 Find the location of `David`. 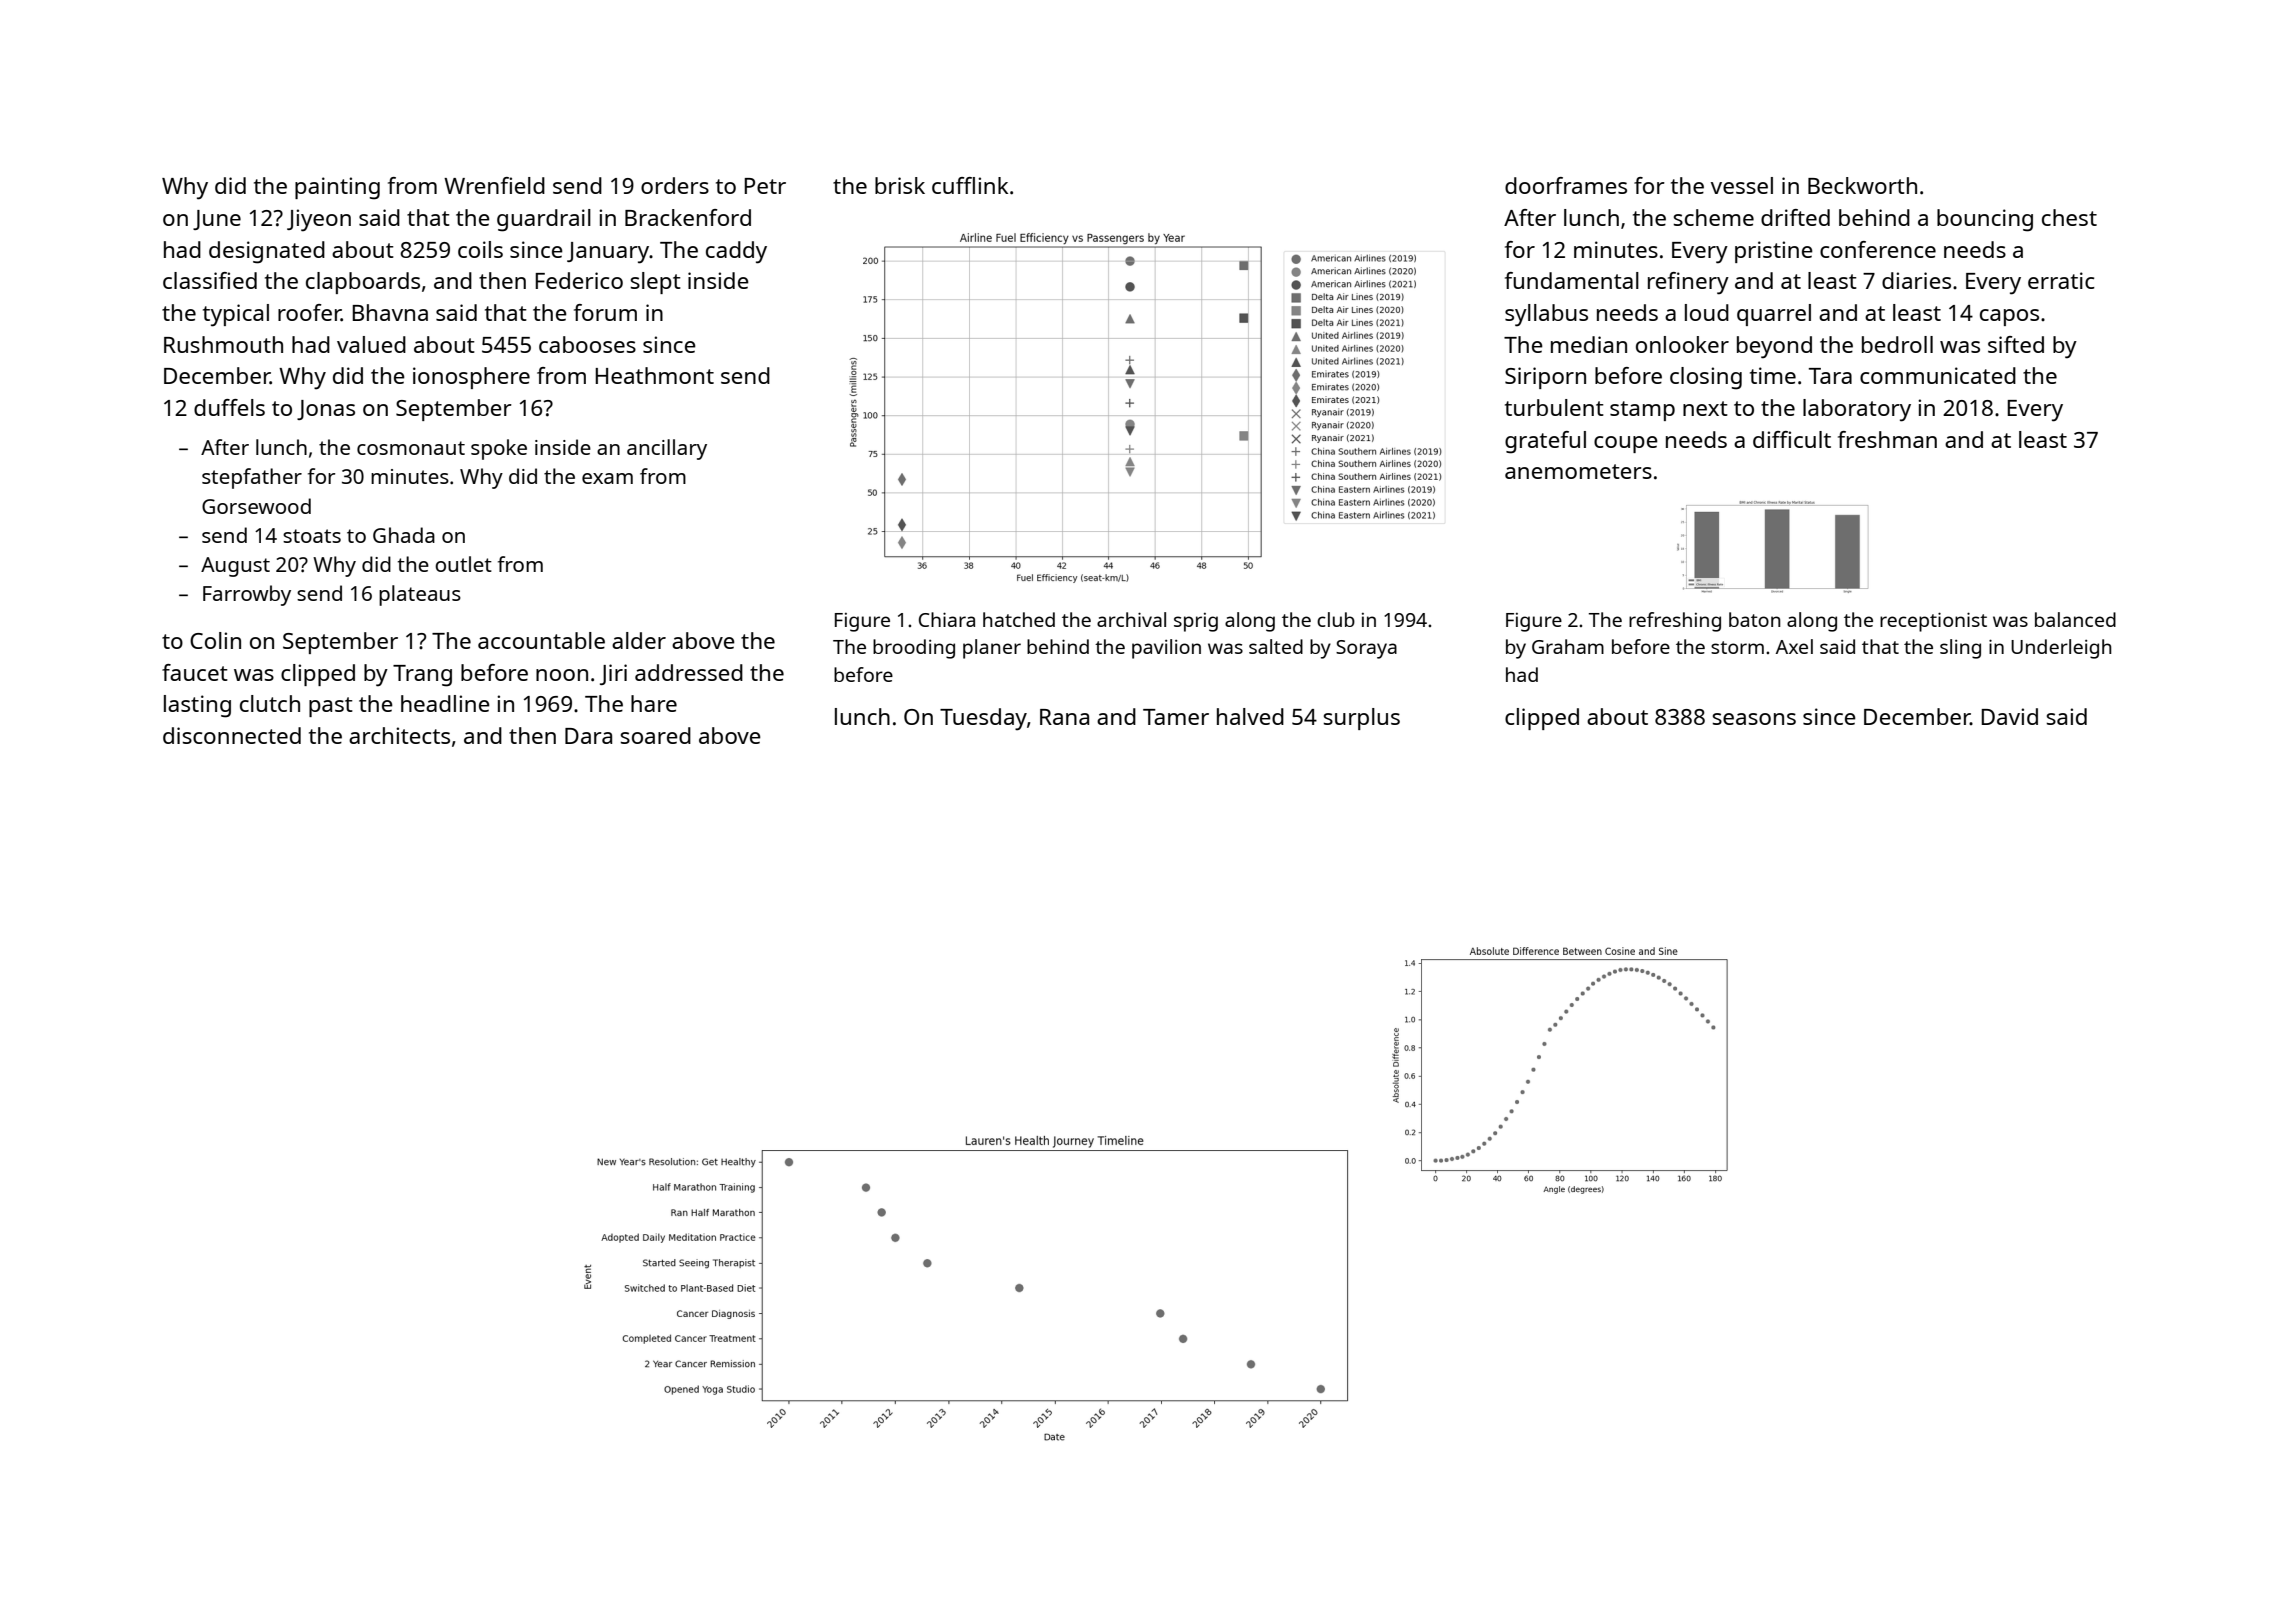

David is located at coordinates (2009, 716).
